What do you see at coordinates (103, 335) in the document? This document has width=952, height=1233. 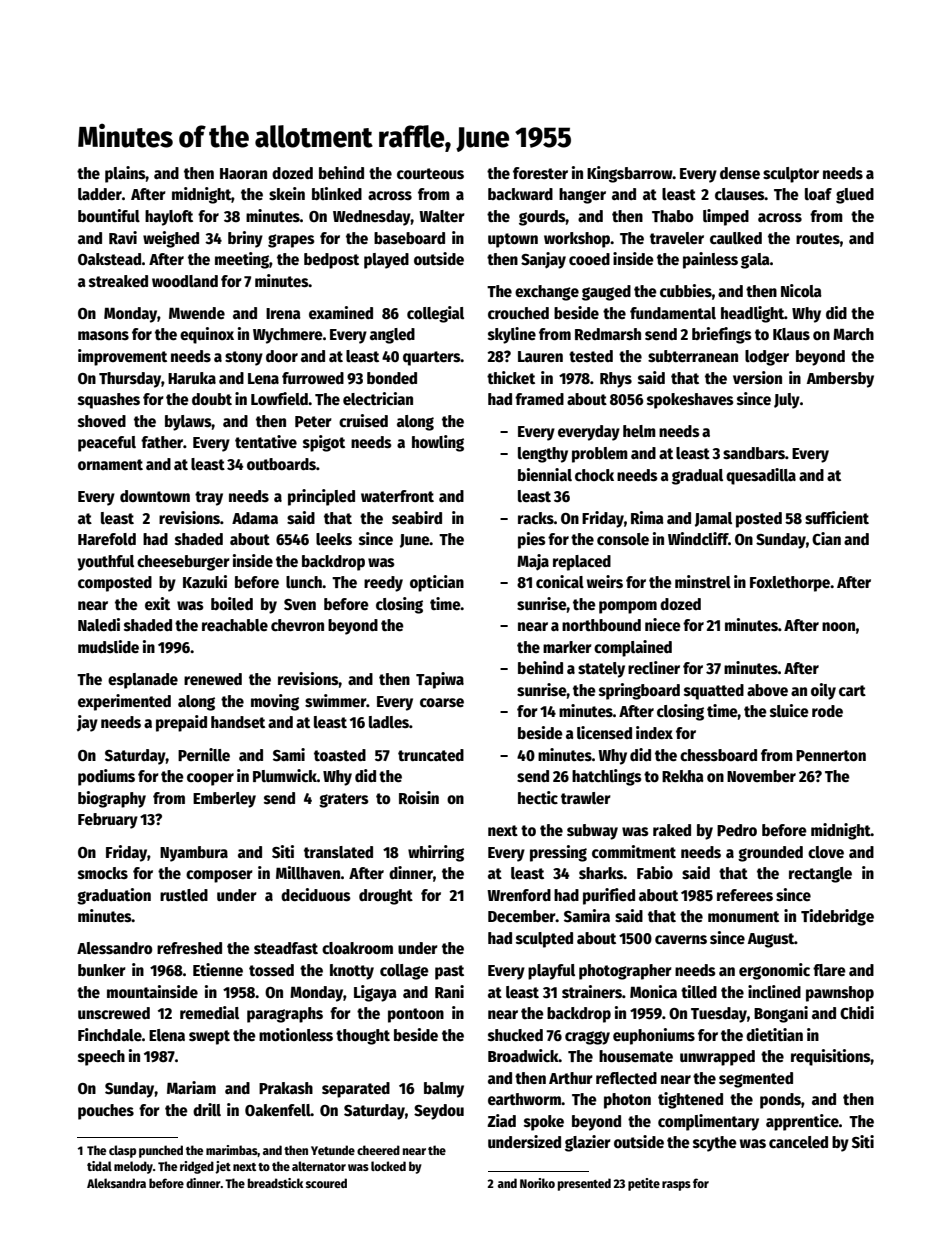 I see `masons` at bounding box center [103, 335].
